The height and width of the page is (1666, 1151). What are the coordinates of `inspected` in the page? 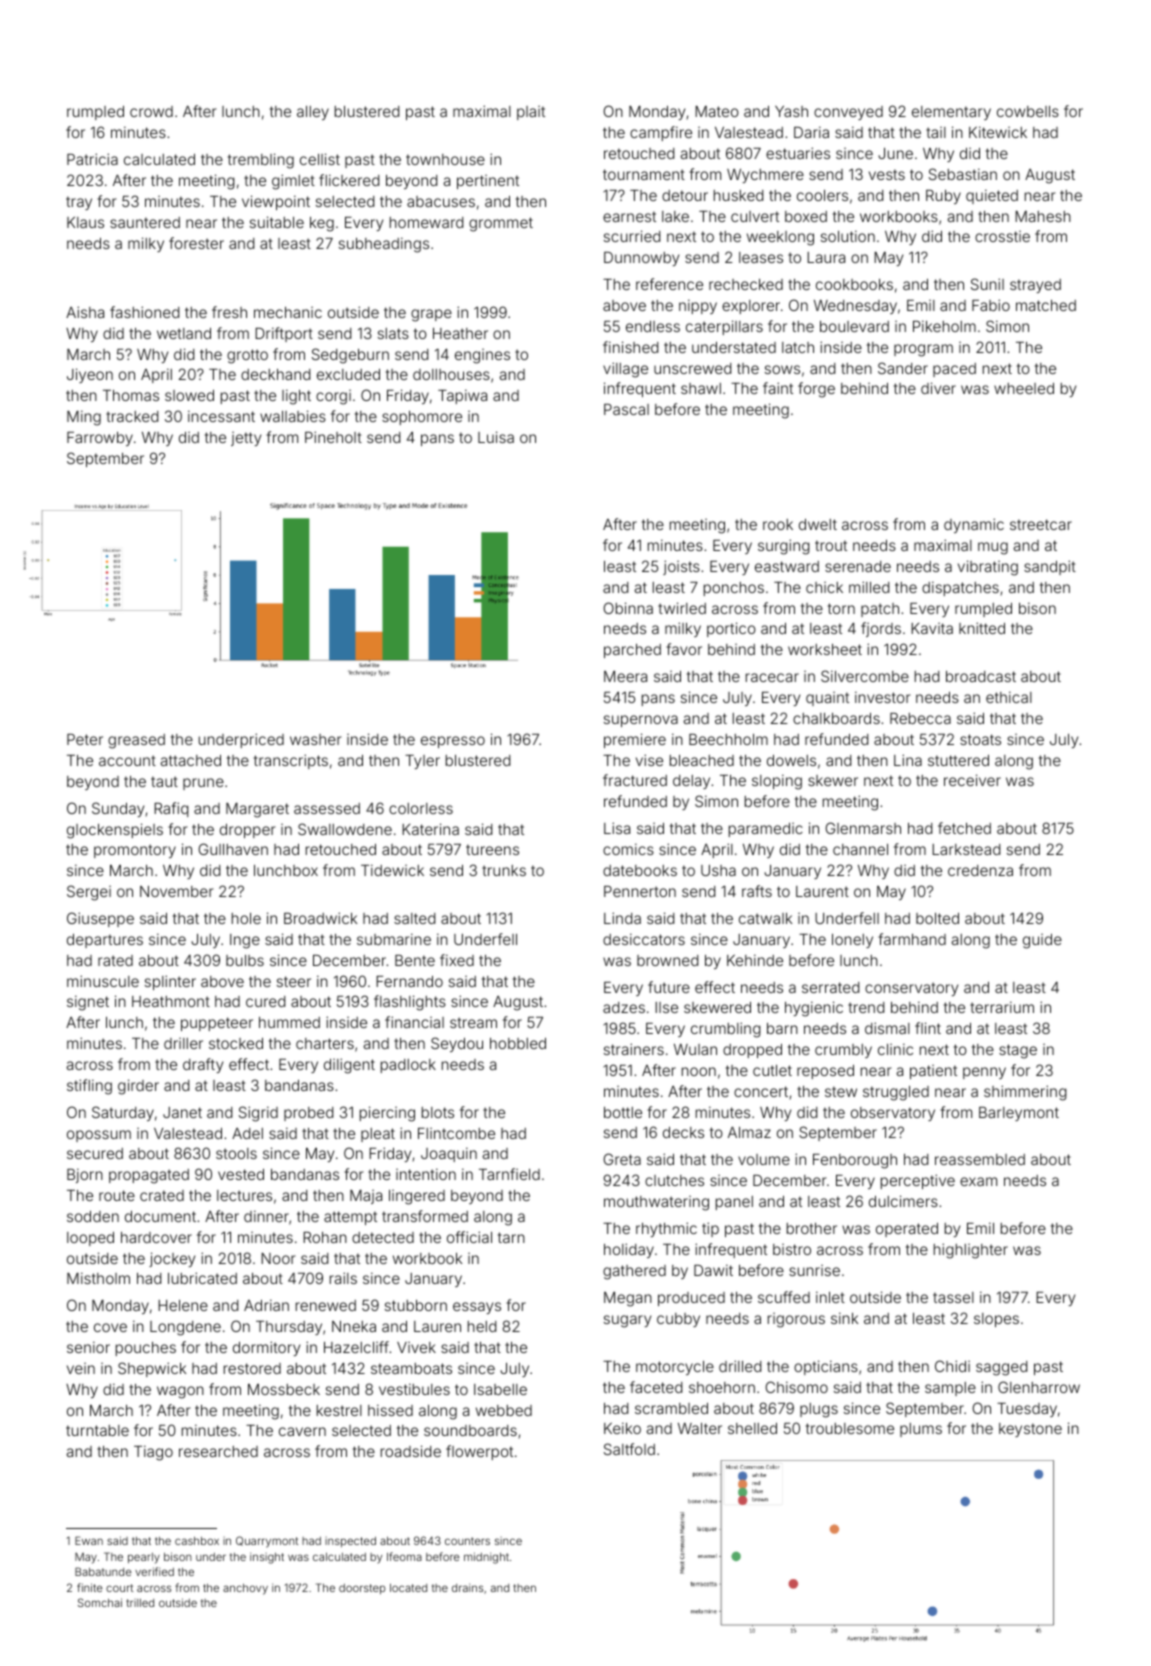 It's located at (350, 1542).
